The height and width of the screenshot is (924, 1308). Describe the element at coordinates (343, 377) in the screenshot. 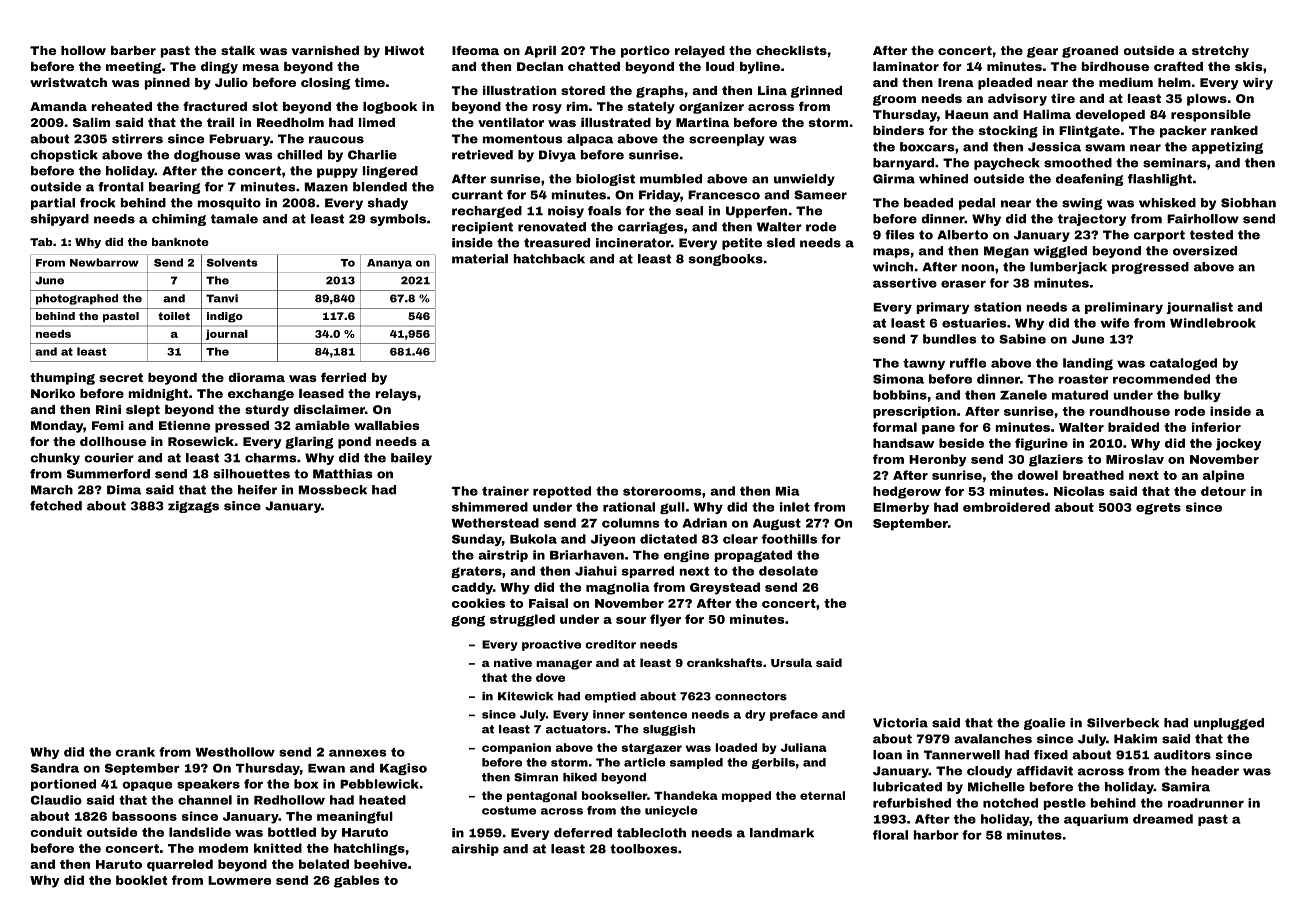

I see `ferried` at that location.
